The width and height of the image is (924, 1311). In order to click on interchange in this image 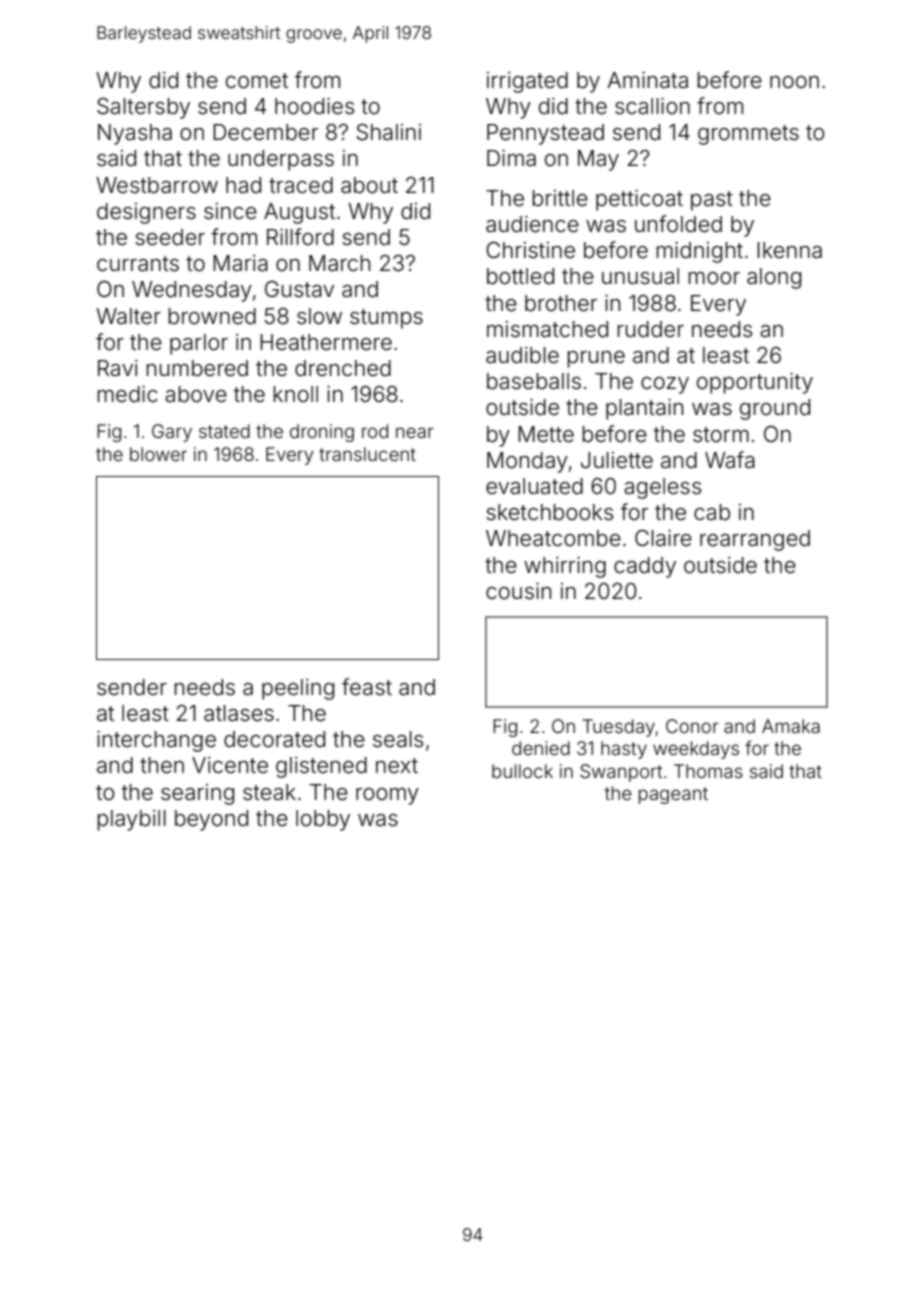, I will do `click(156, 741)`.
